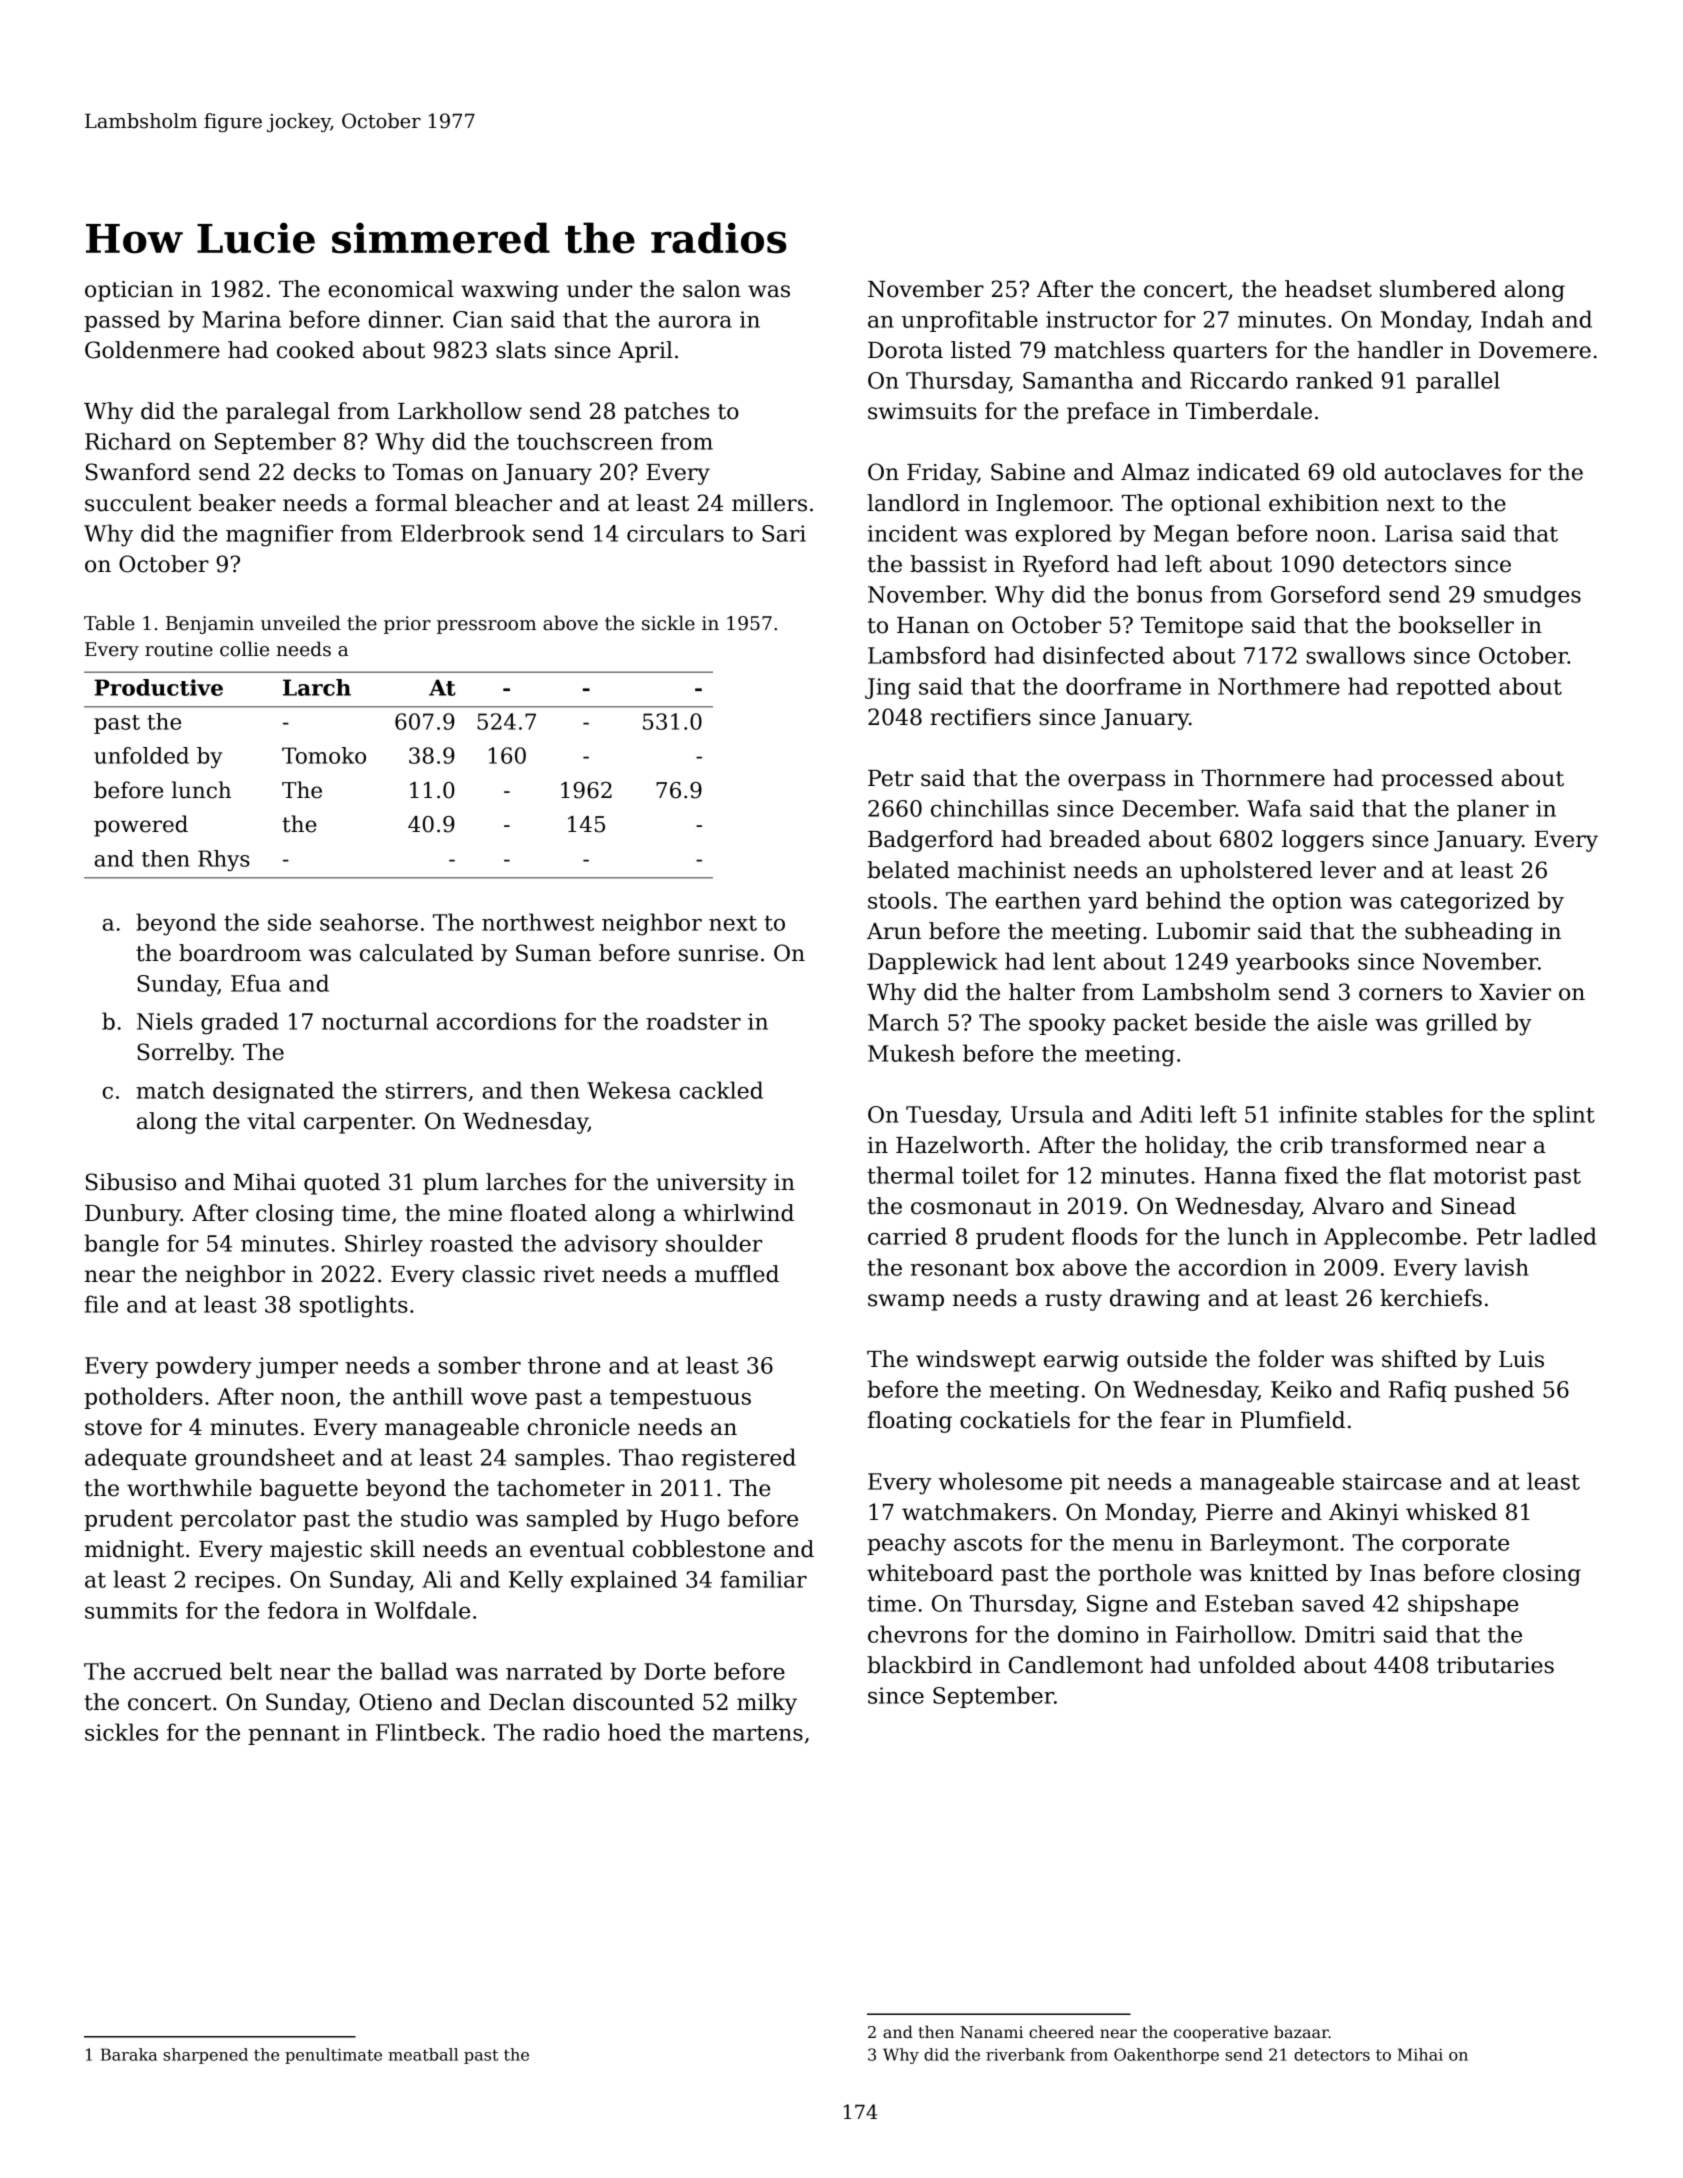  I want to click on ballad, so click(414, 1671).
